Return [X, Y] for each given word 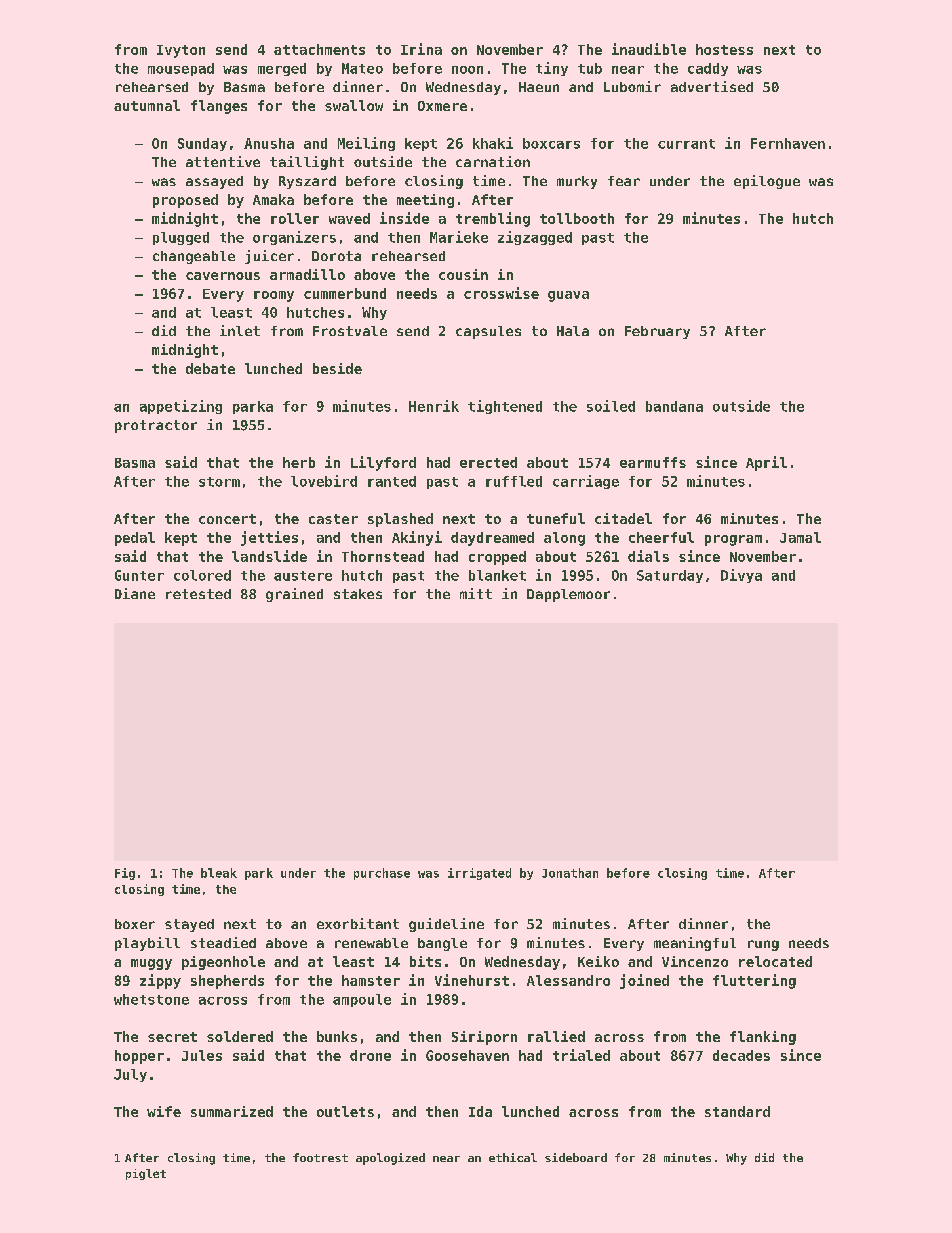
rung [763, 945]
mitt [476, 593]
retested [198, 594]
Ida [480, 1111]
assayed [214, 182]
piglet [146, 1174]
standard [737, 1111]
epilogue [767, 182]
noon [467, 70]
